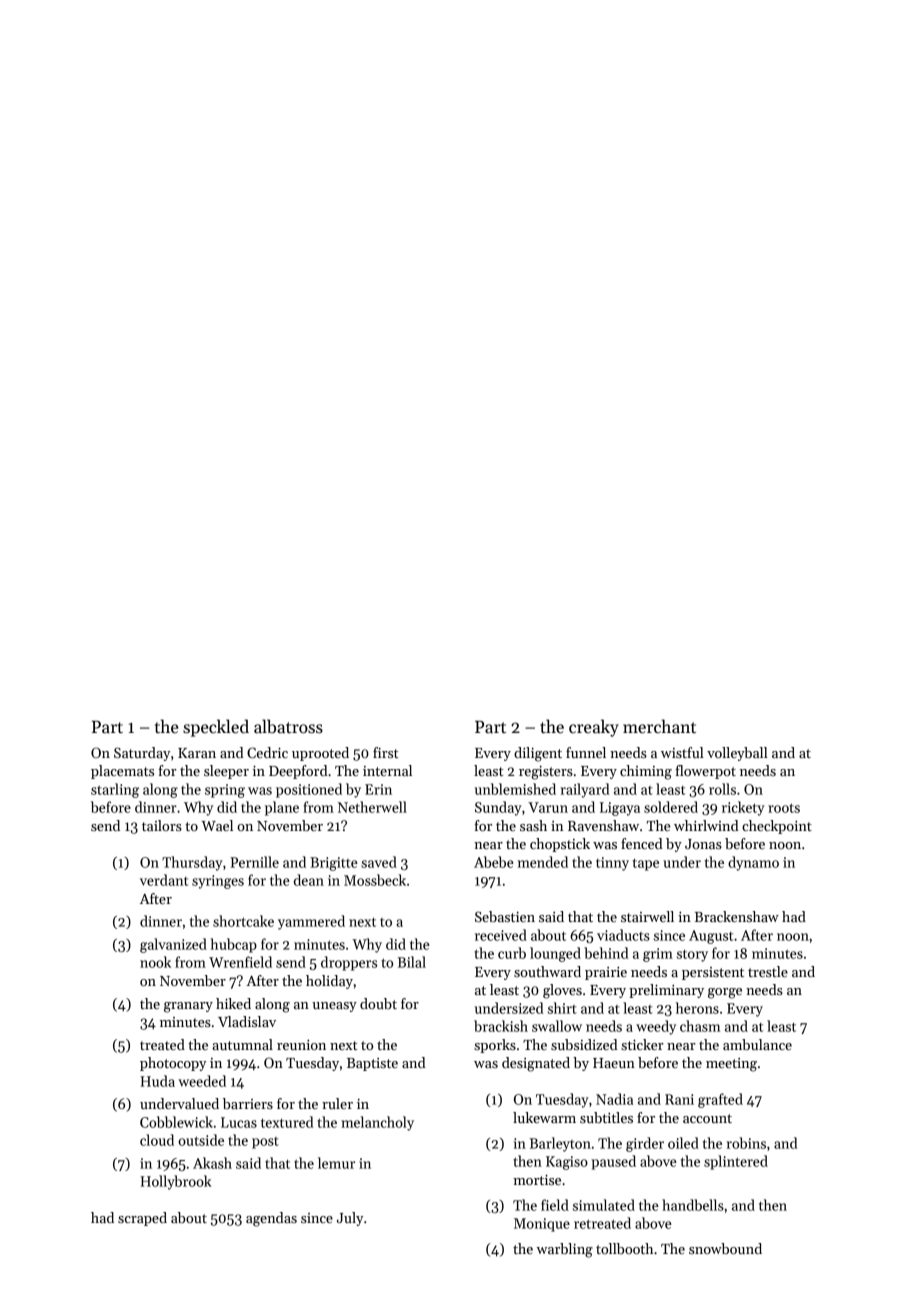 This document has height=1316, width=908. What do you see at coordinates (537, 1179) in the document?
I see `mortise` at bounding box center [537, 1179].
